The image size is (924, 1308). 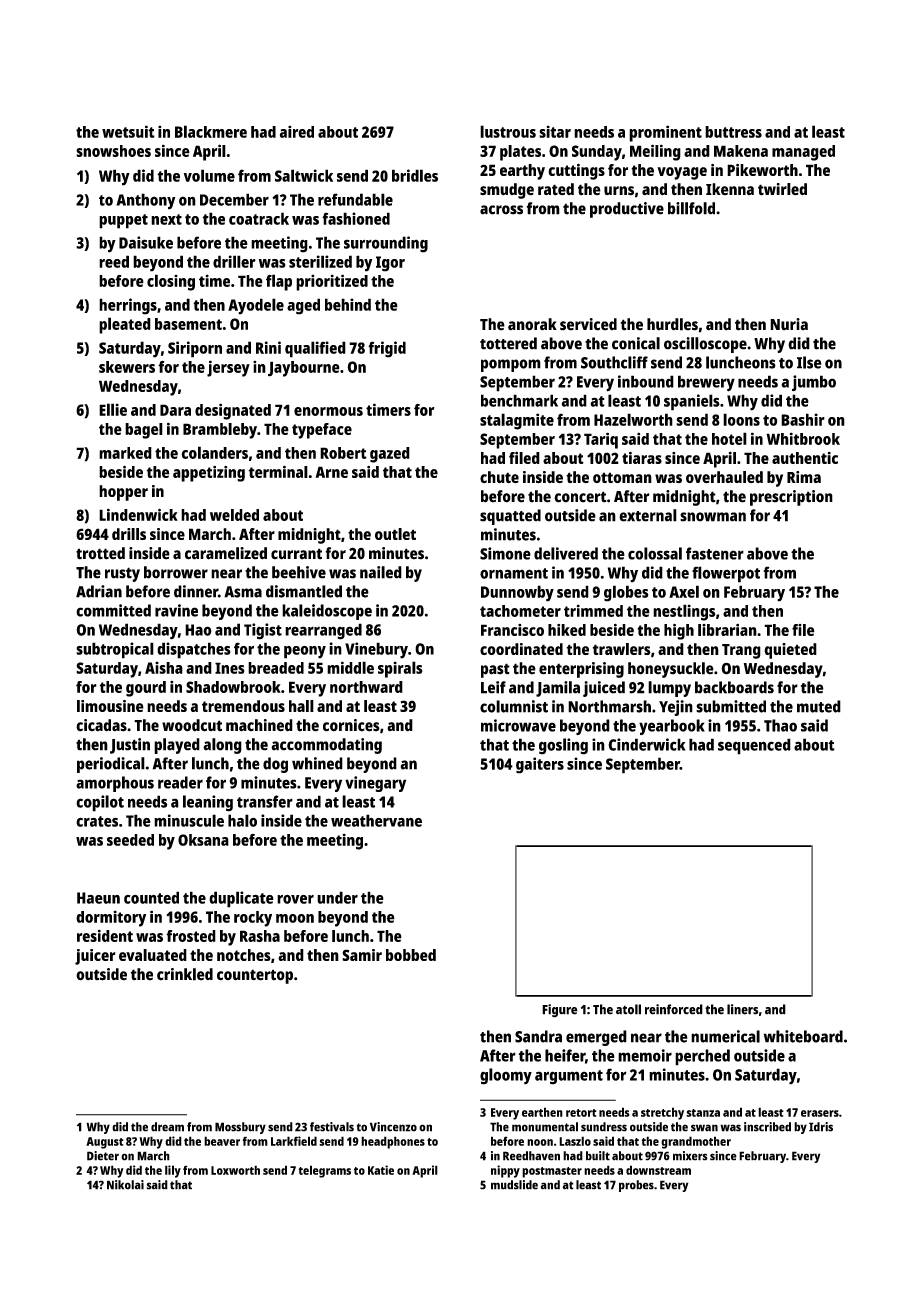 What do you see at coordinates (715, 553) in the page?
I see `fastener` at bounding box center [715, 553].
